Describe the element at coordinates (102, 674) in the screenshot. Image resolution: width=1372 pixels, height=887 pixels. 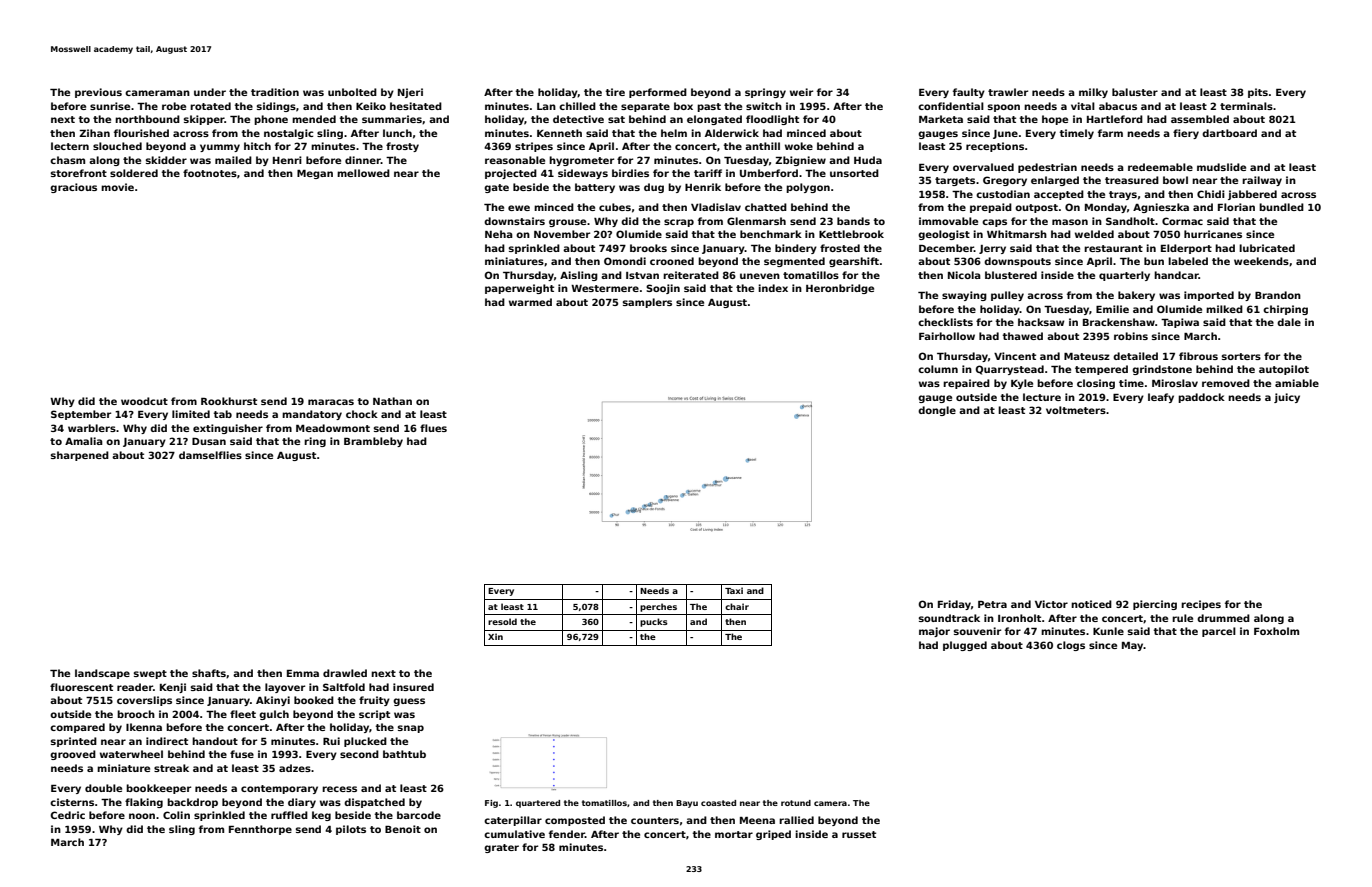
I see `landscape` at that location.
